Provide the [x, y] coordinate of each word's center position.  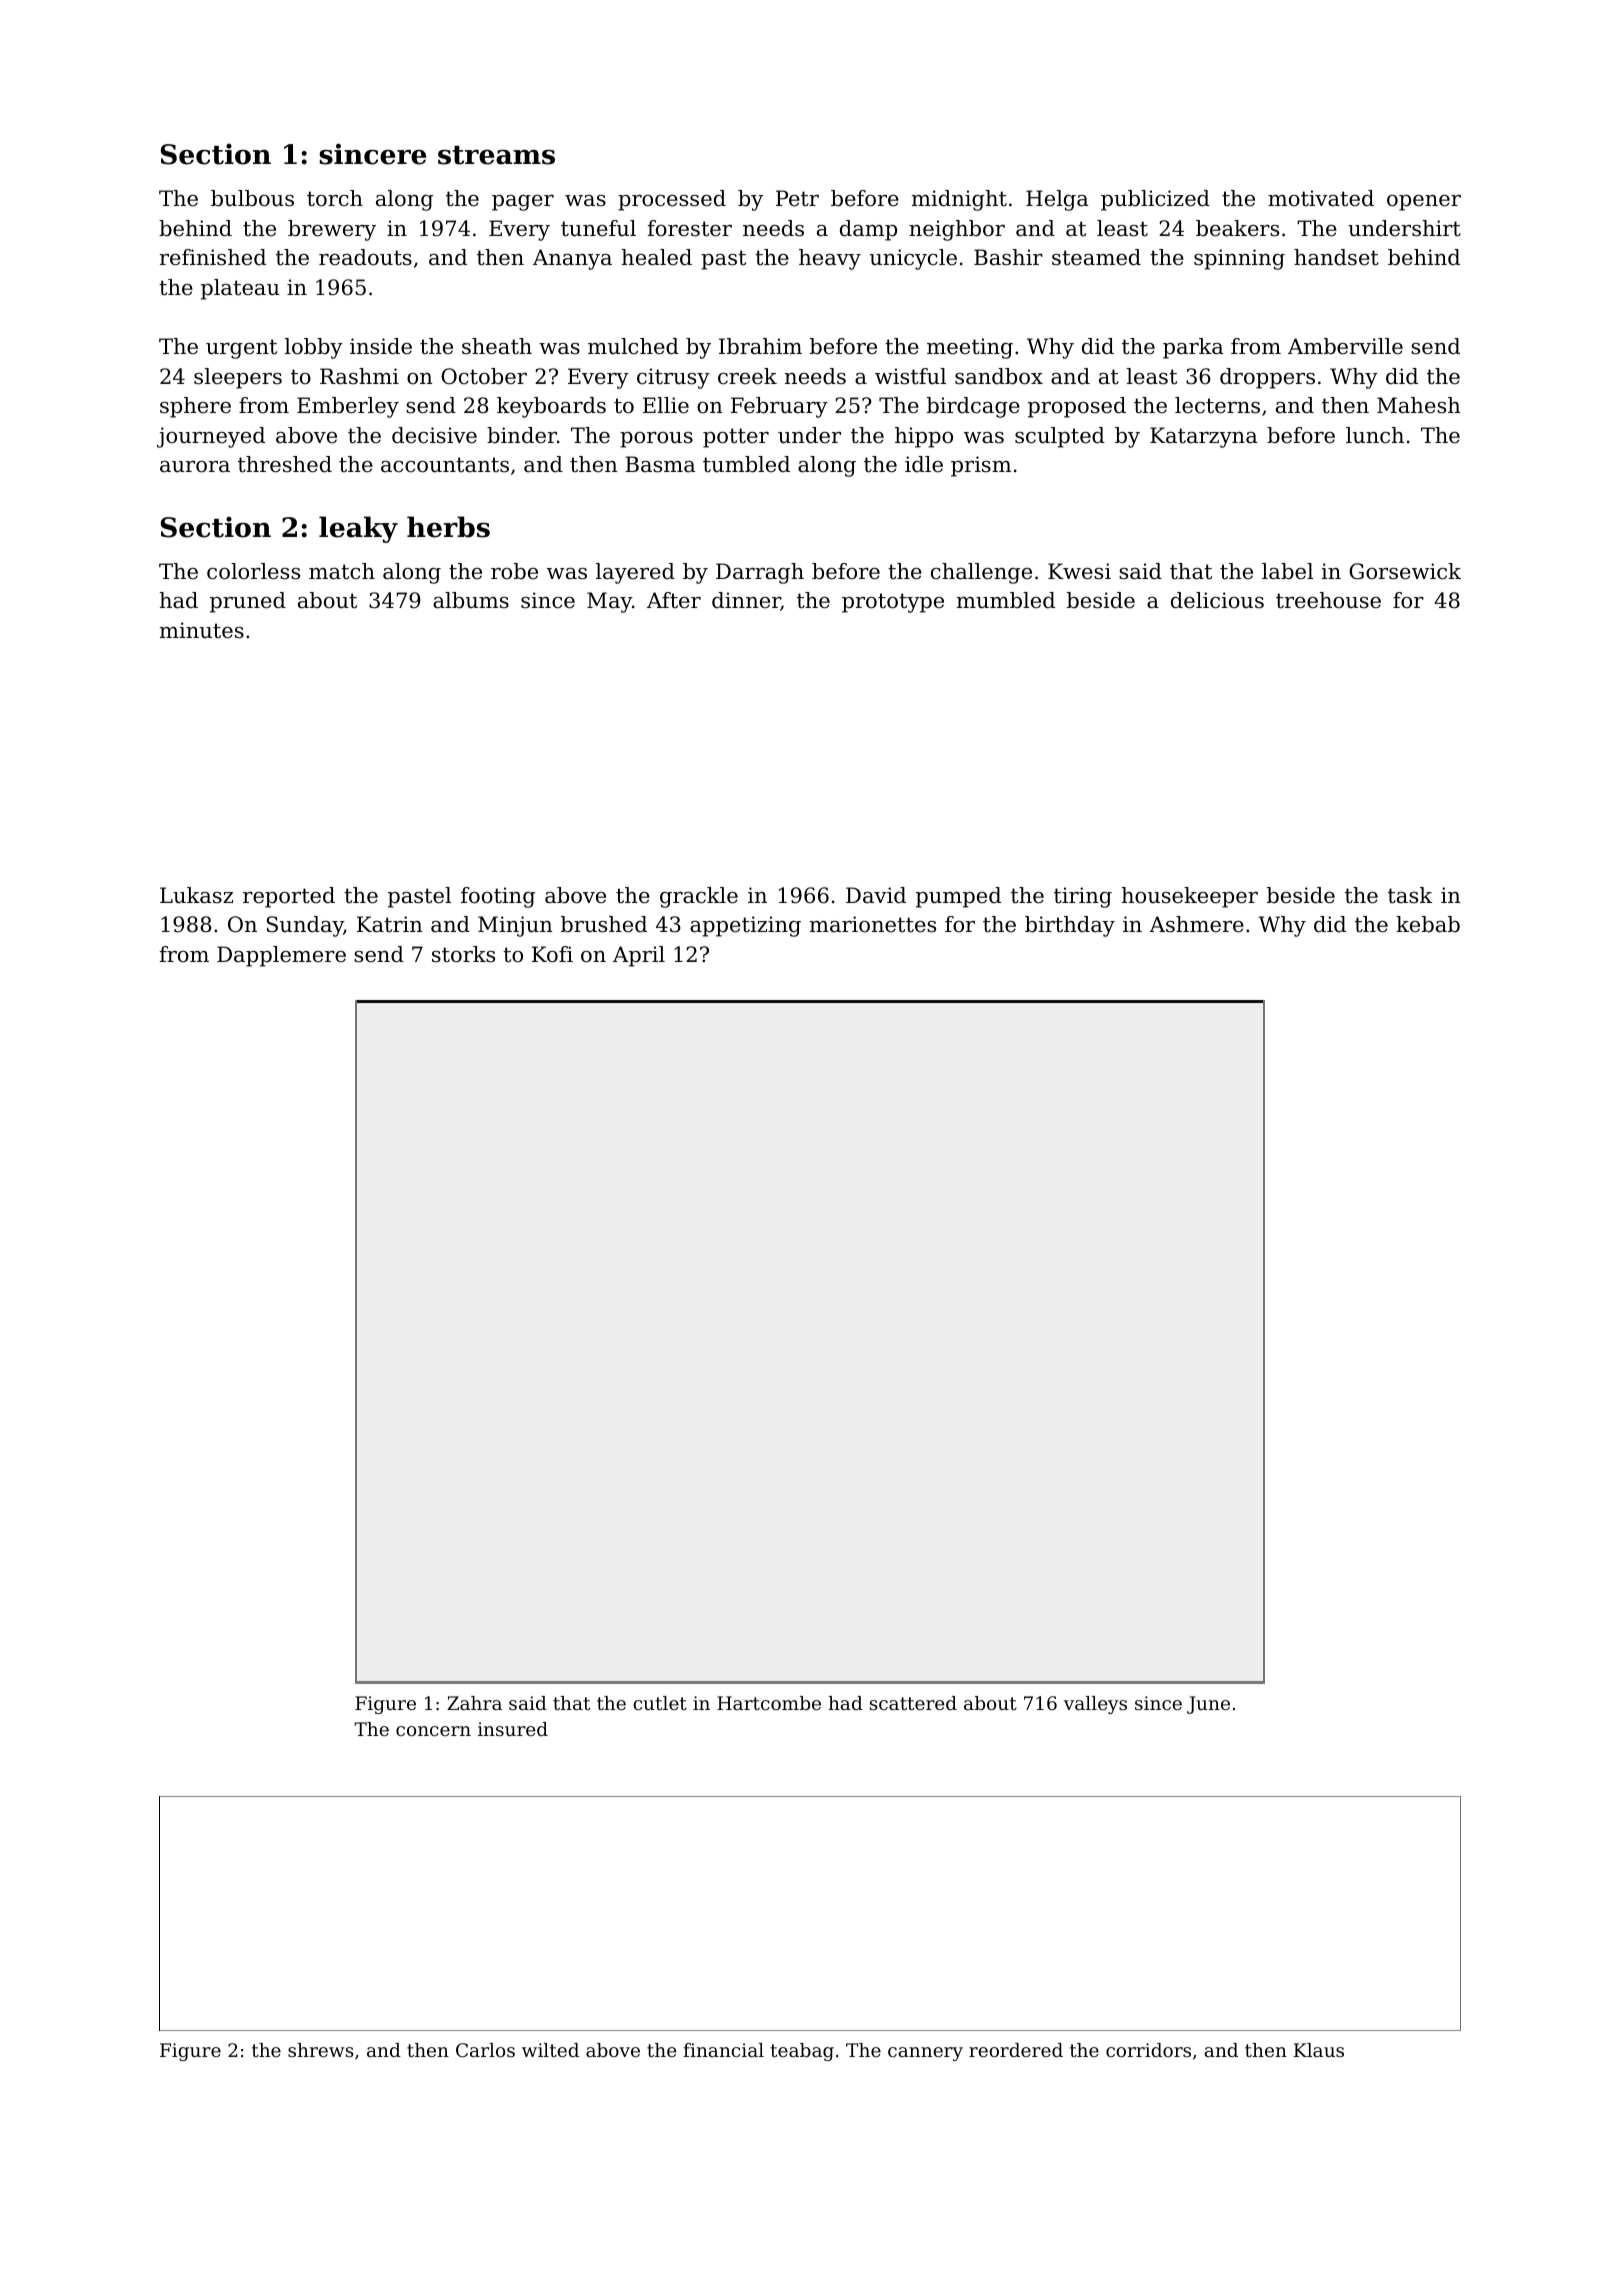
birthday [1070, 926]
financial [723, 2050]
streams [496, 155]
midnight [959, 200]
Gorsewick [1405, 571]
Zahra [474, 1703]
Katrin [390, 924]
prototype [893, 603]
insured [513, 1729]
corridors [1148, 2050]
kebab [1428, 924]
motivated [1321, 198]
